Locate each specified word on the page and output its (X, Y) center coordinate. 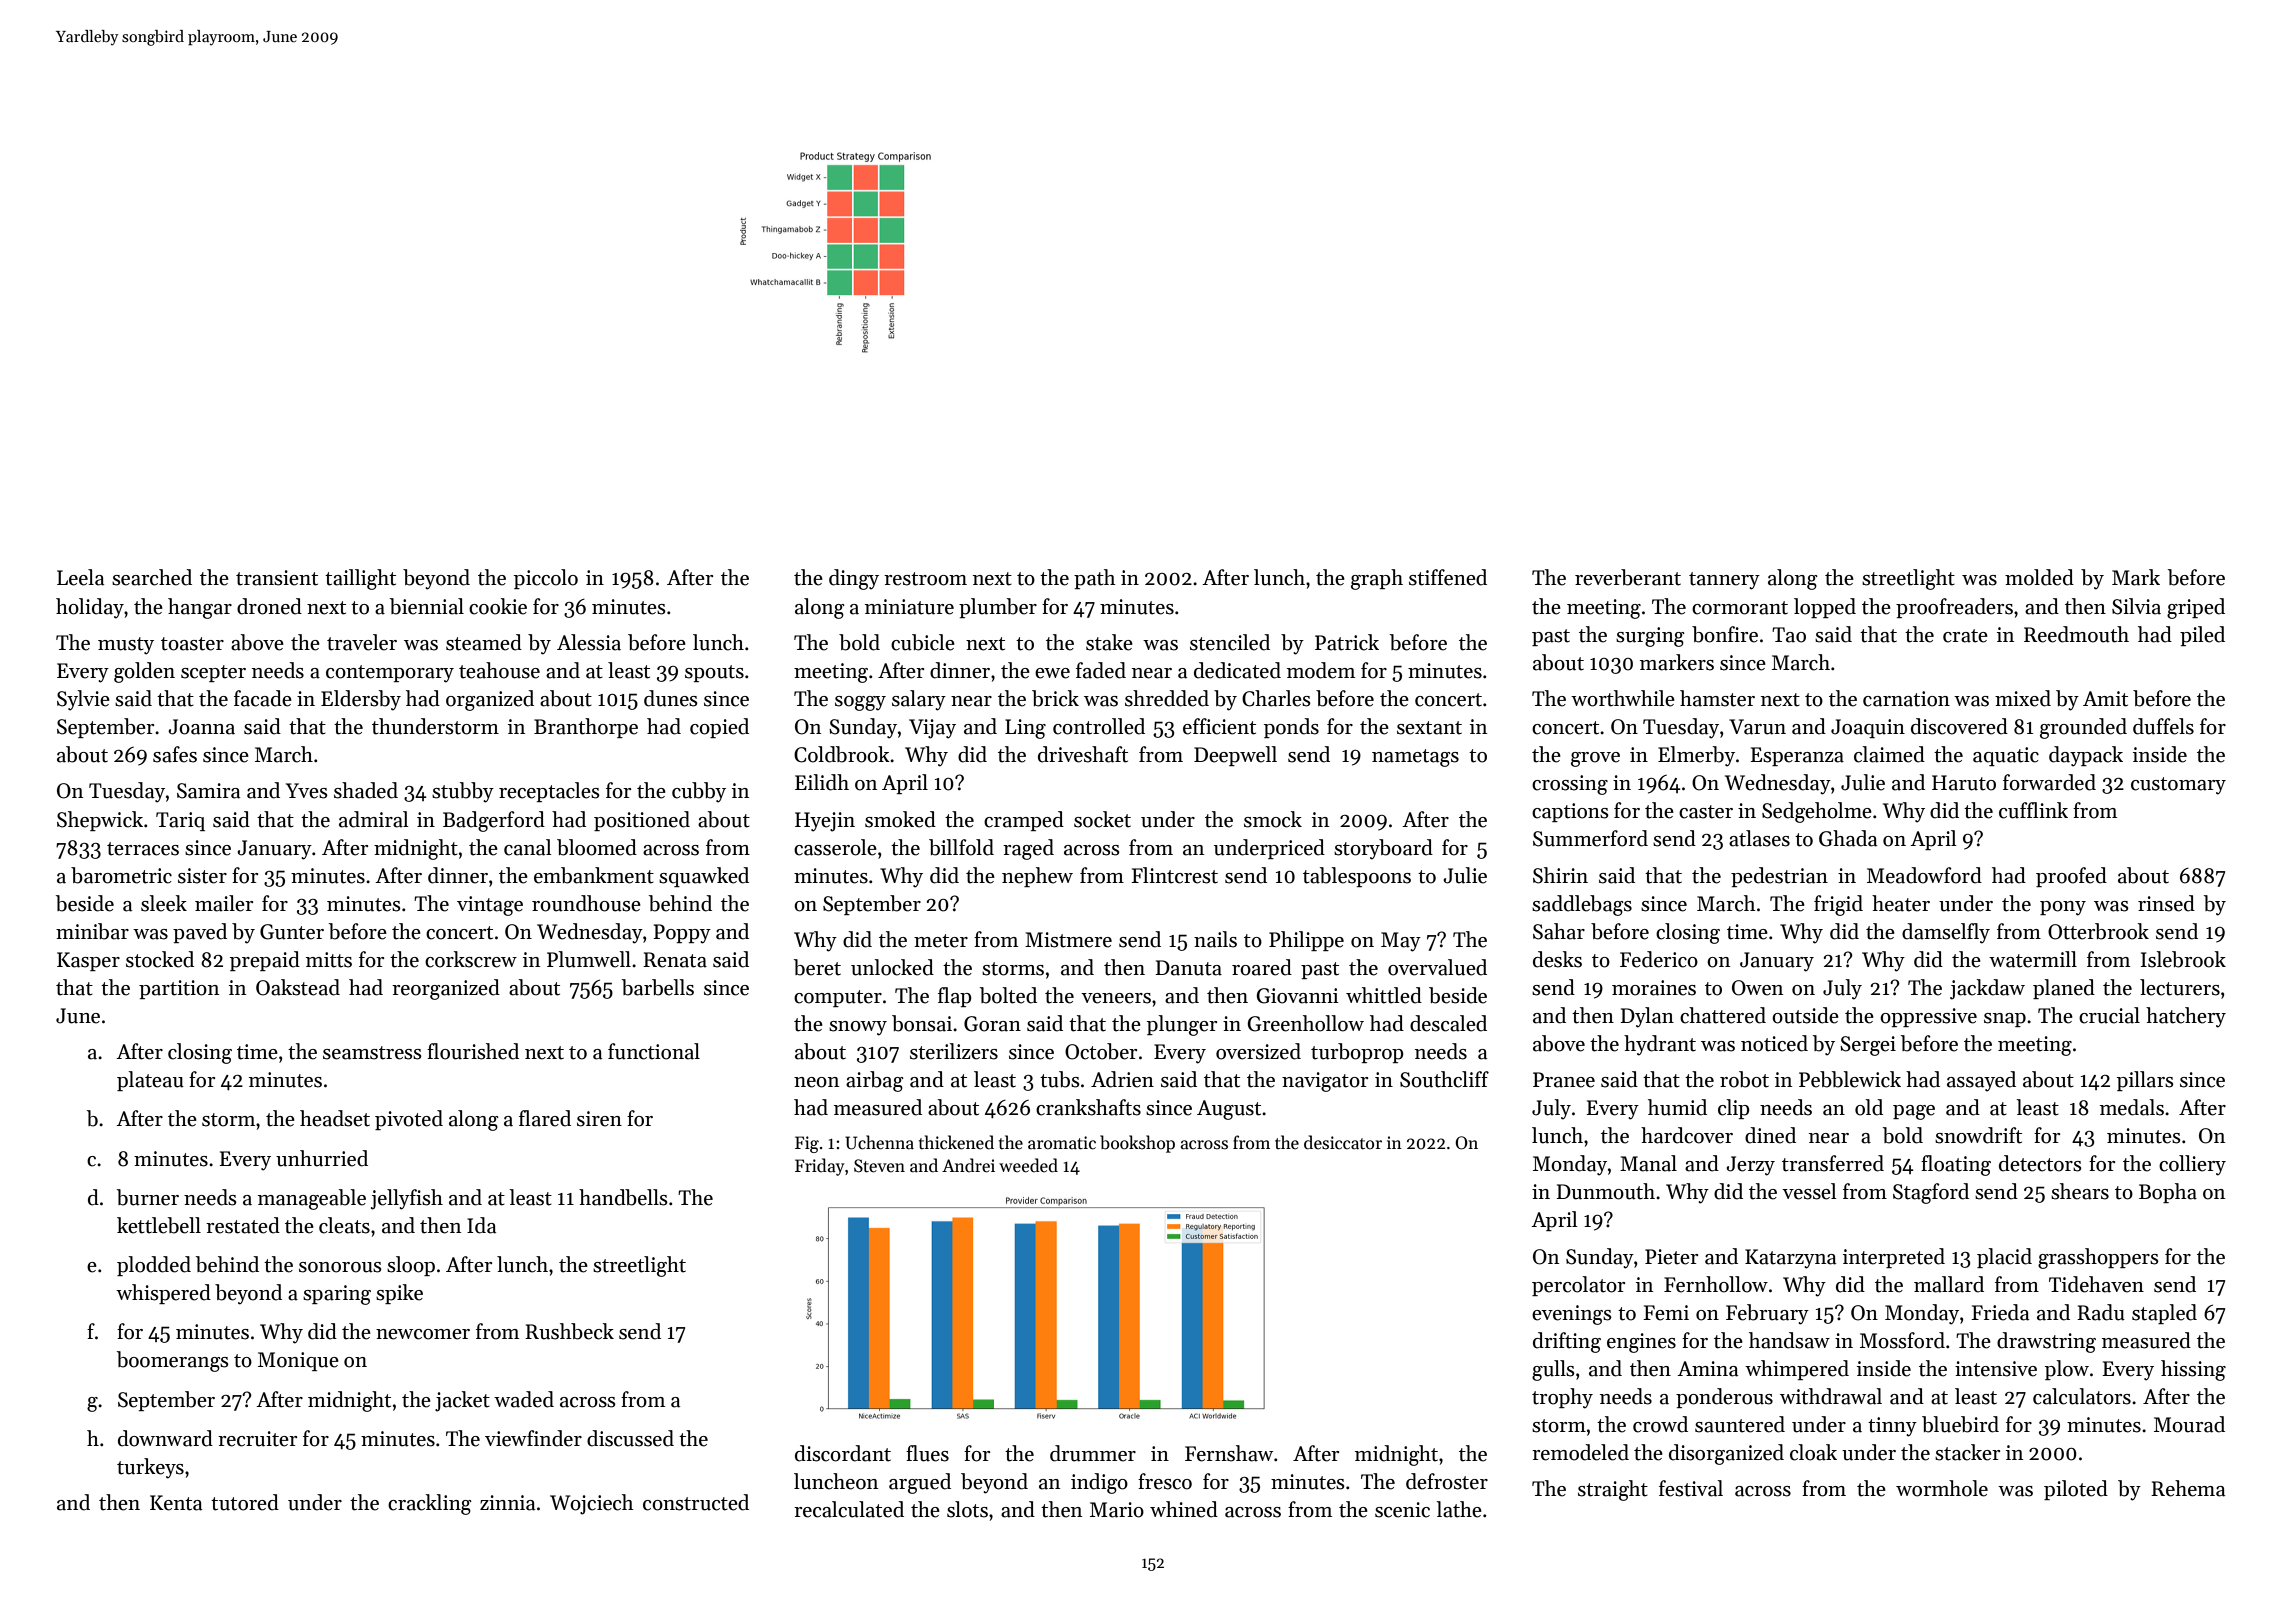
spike (399, 1294)
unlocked (892, 967)
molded (2039, 577)
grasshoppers (2098, 1258)
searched (152, 577)
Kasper (88, 961)
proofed (2071, 877)
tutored (245, 1502)
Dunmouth (1605, 1191)
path (1095, 579)
